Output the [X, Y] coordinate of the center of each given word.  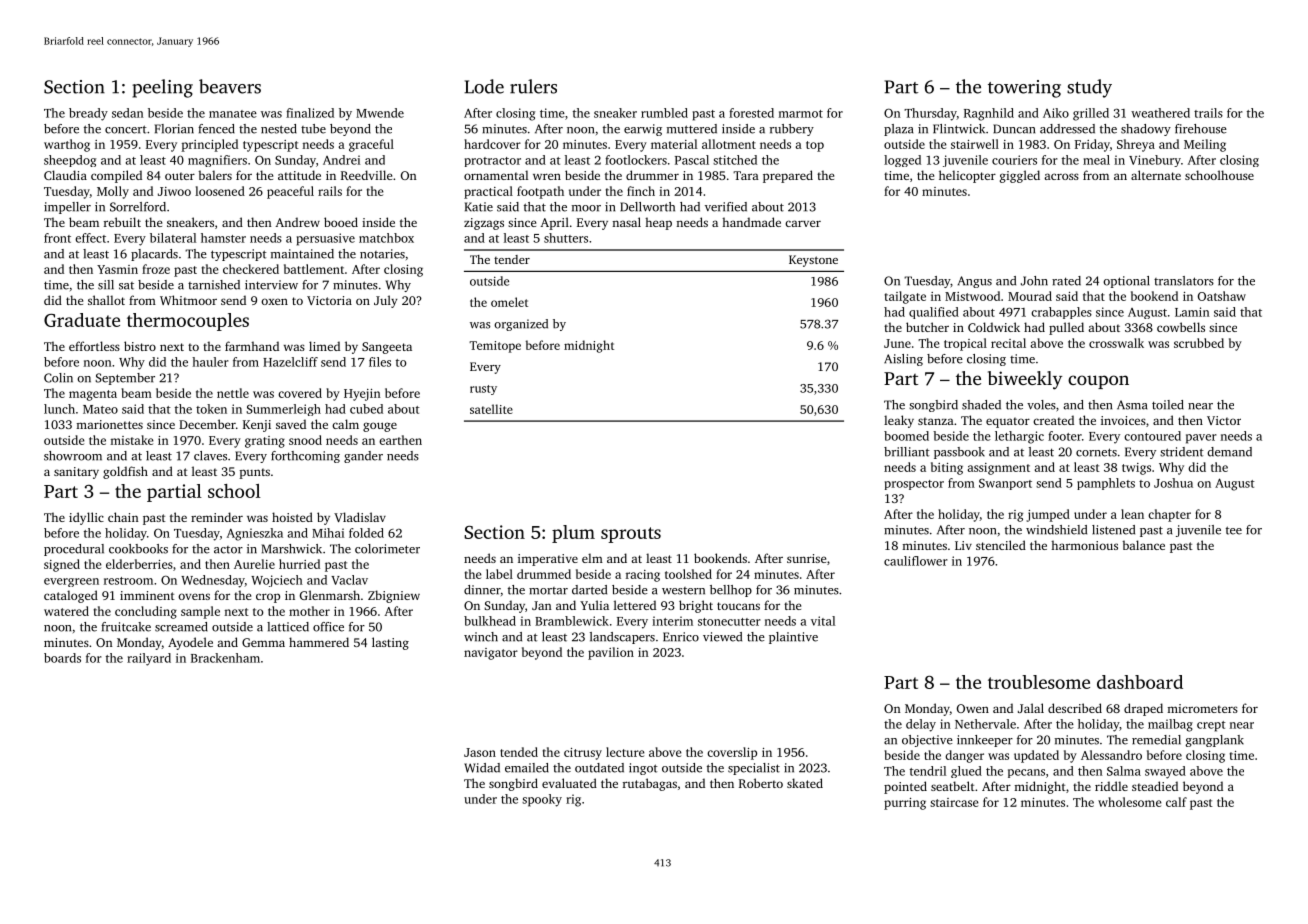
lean [1132, 514]
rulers [533, 86]
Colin [58, 378]
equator [1008, 422]
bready [88, 114]
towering [1024, 89]
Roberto [761, 783]
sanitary [76, 473]
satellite [491, 409]
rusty [483, 390]
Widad [482, 768]
